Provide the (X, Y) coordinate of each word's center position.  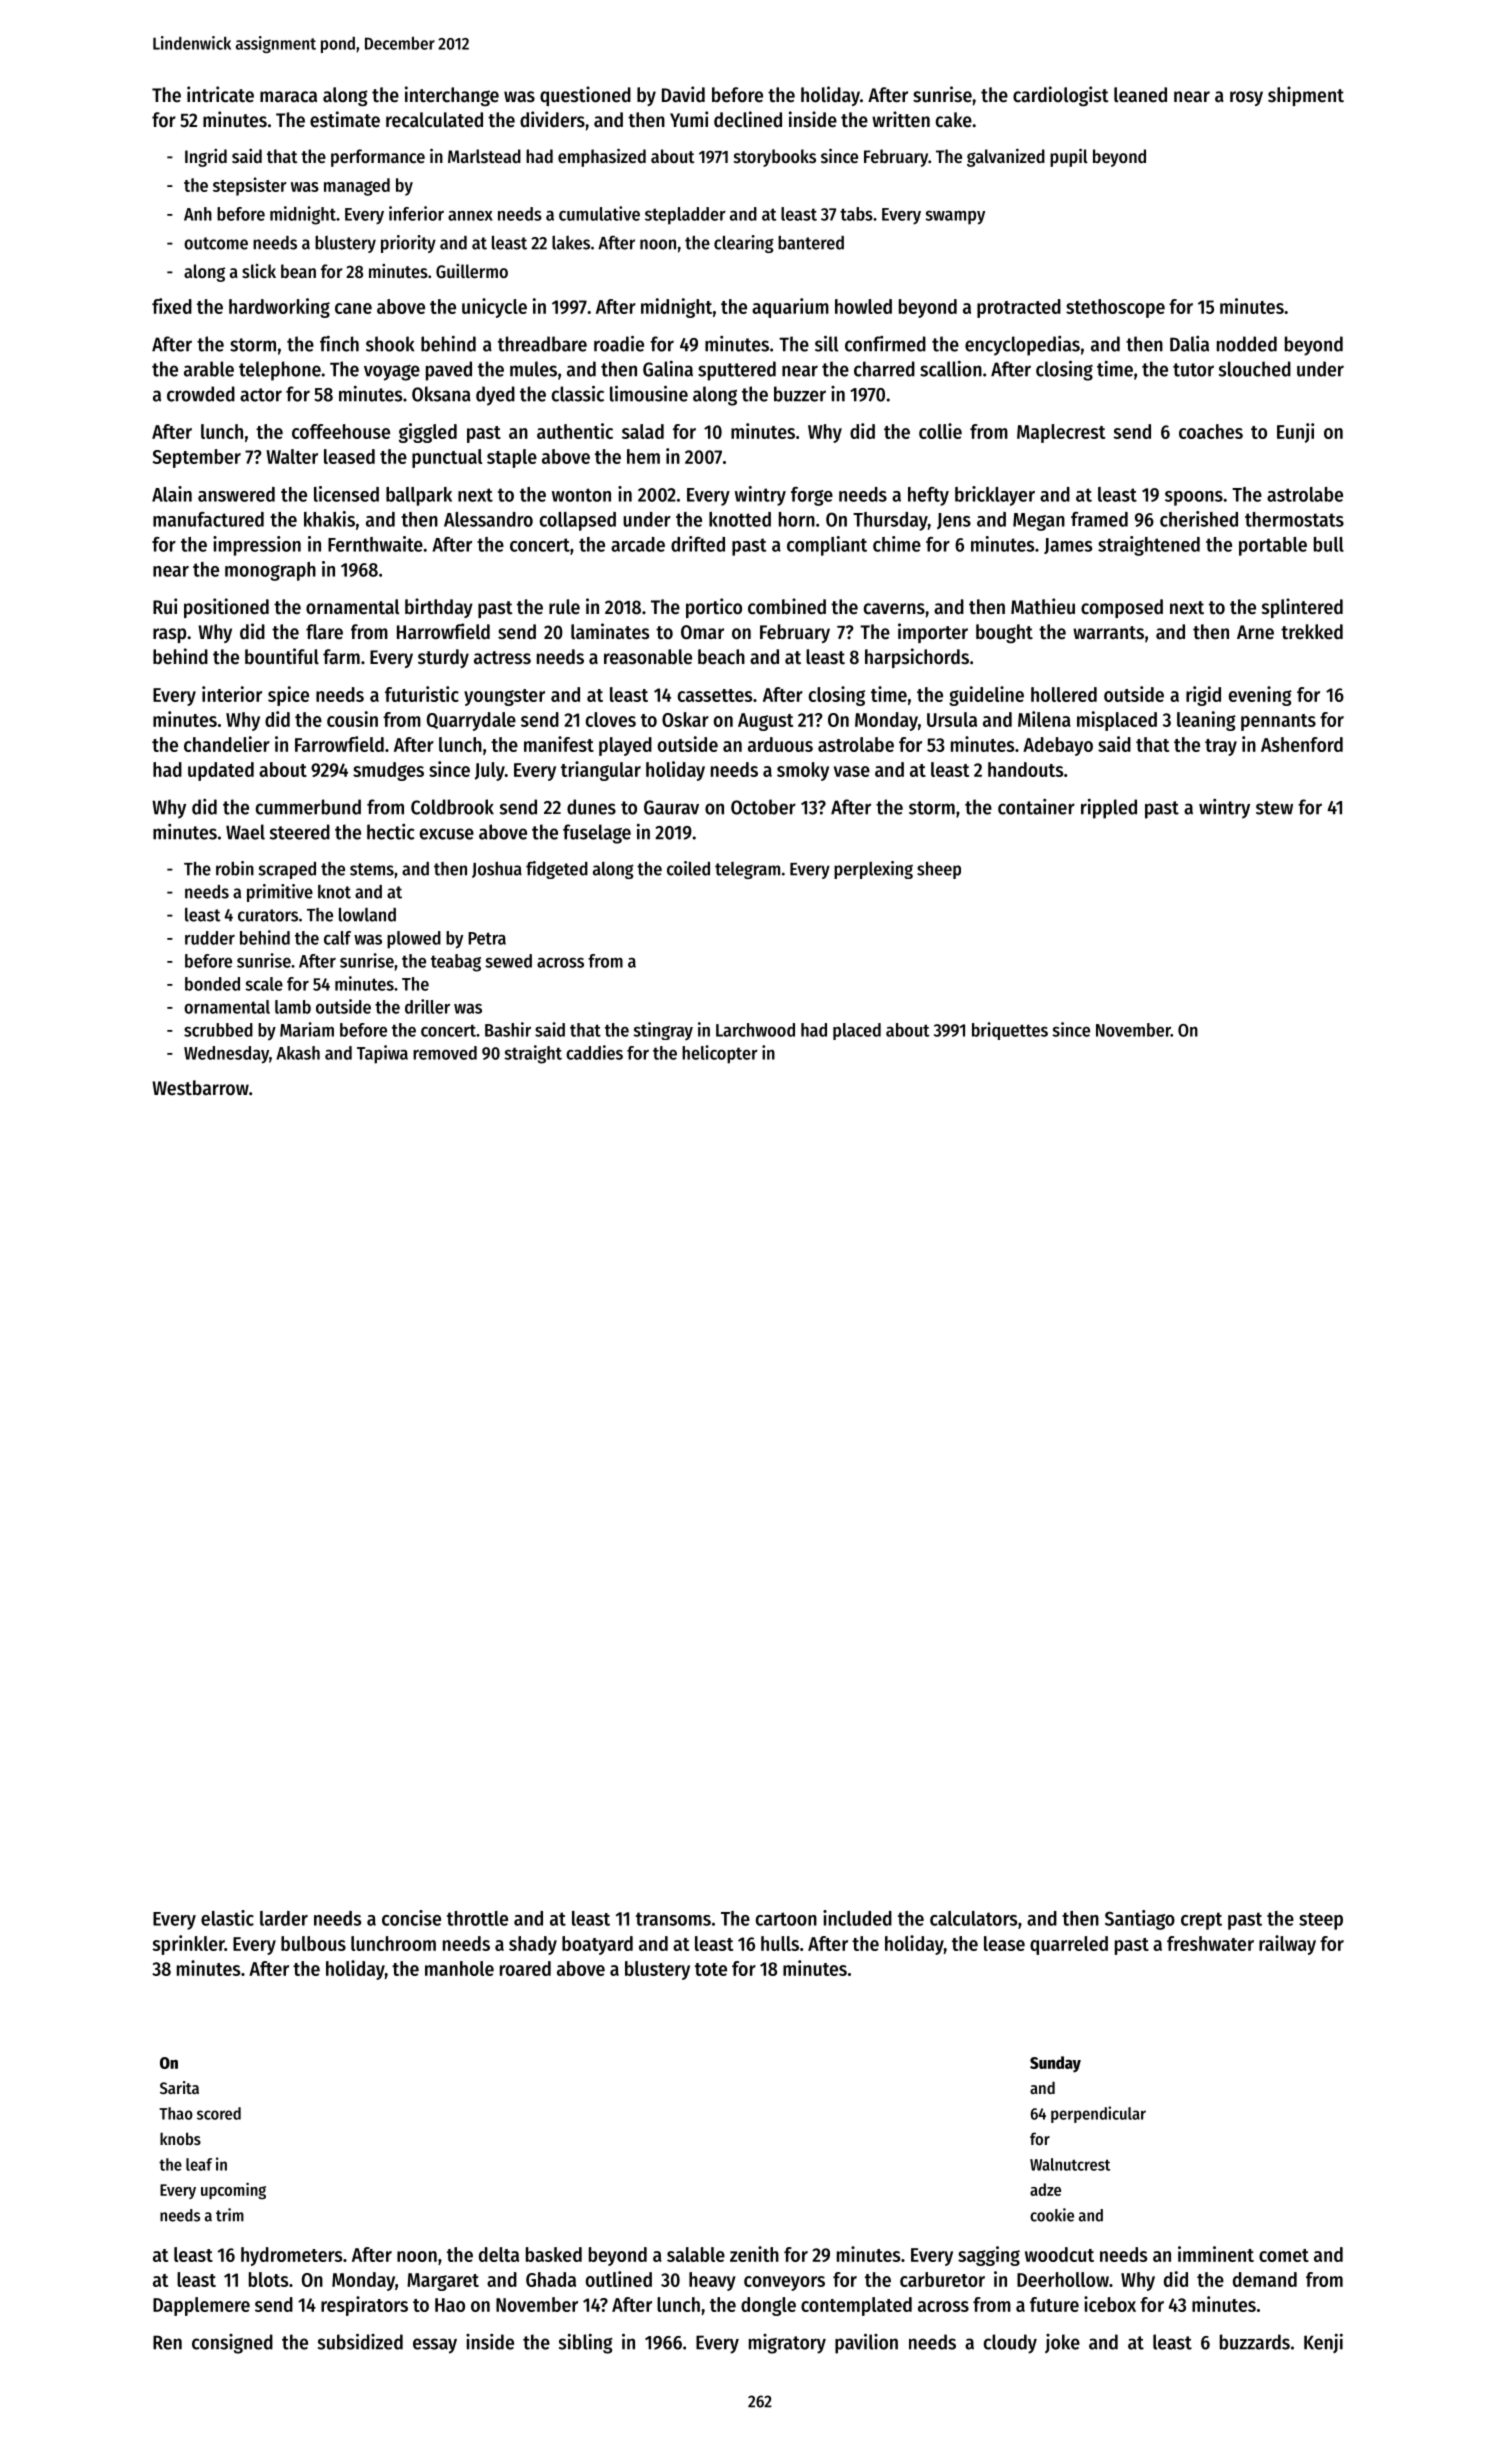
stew (1274, 808)
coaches (1211, 431)
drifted (698, 544)
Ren (167, 2342)
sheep (939, 870)
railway (1287, 1945)
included (857, 1918)
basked (554, 2254)
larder (284, 1918)
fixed (172, 306)
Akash (298, 1053)
